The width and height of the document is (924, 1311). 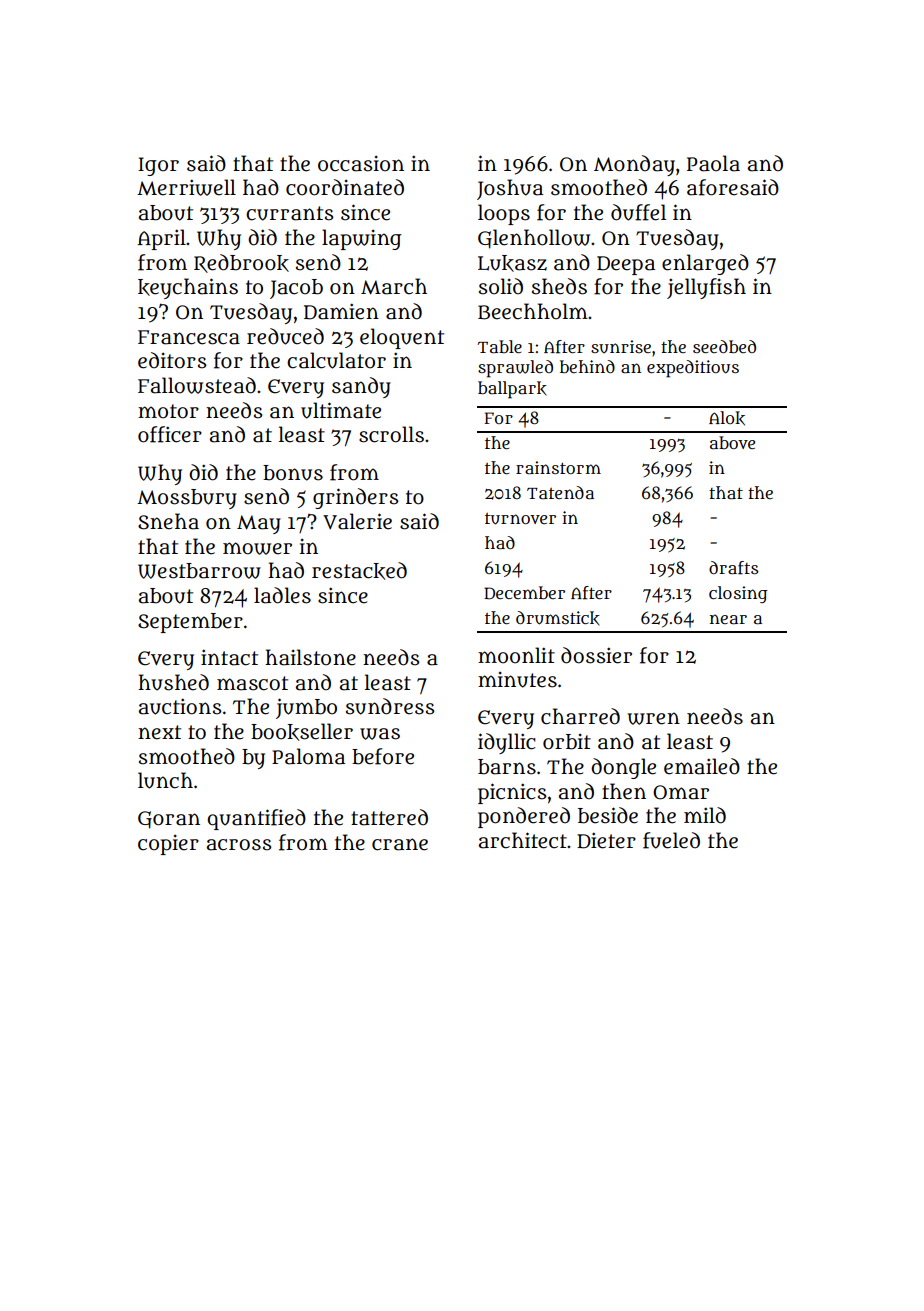 What do you see at coordinates (159, 732) in the document?
I see `next` at bounding box center [159, 732].
